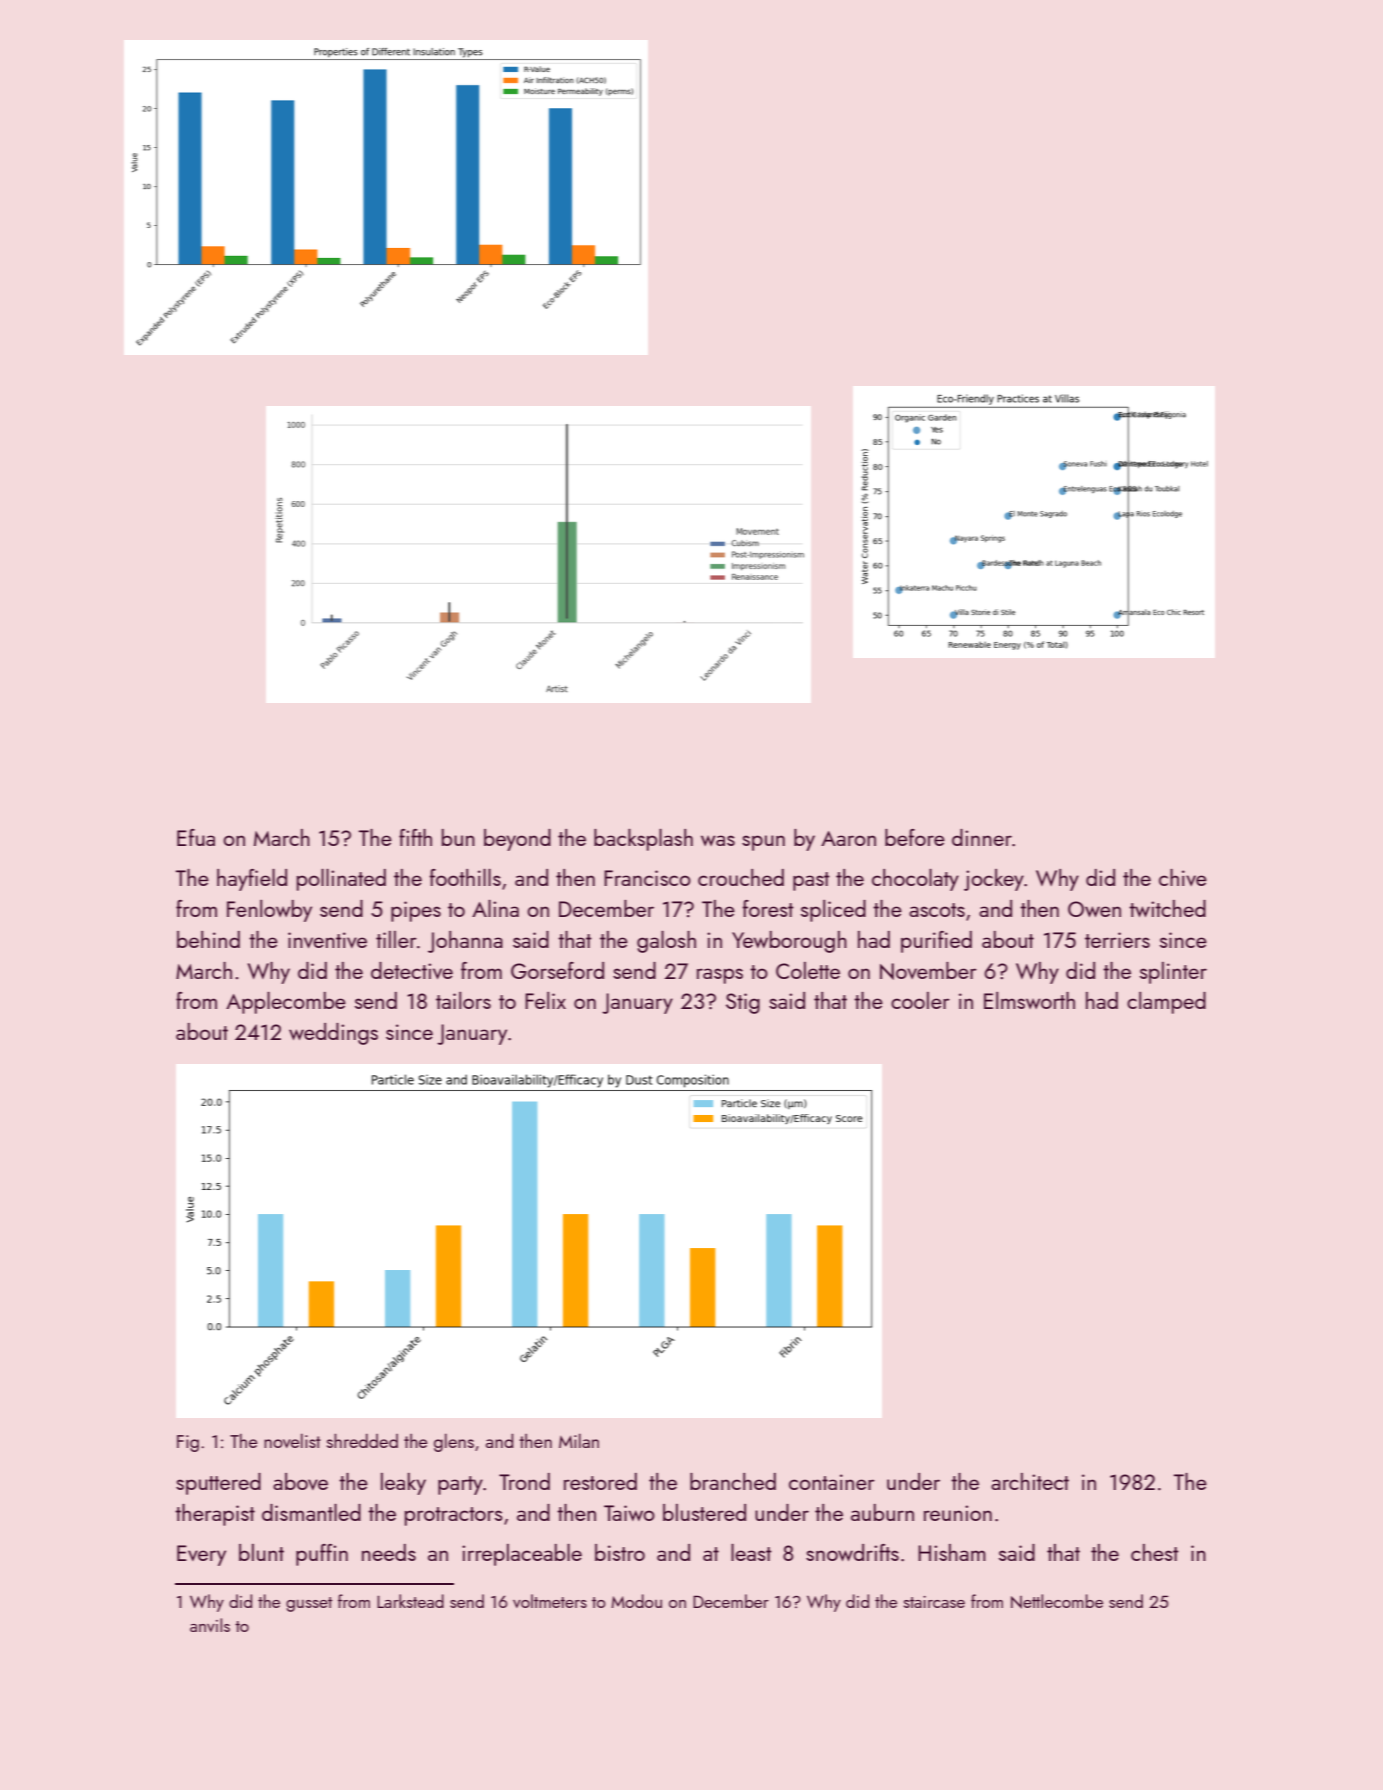 The image size is (1383, 1790). I want to click on cooler, so click(920, 1000).
